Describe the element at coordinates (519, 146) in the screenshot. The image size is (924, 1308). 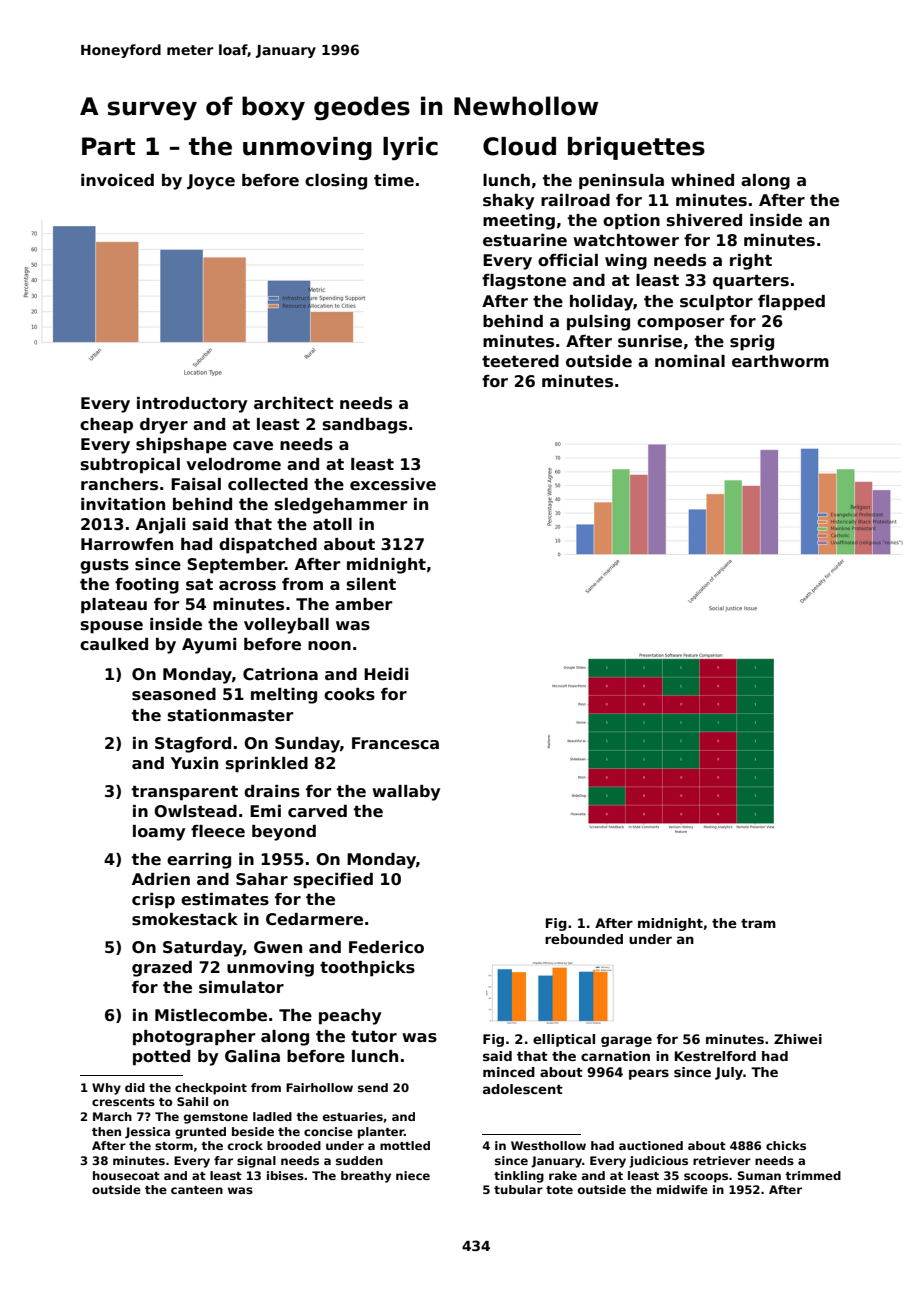
I see `Cloud` at that location.
